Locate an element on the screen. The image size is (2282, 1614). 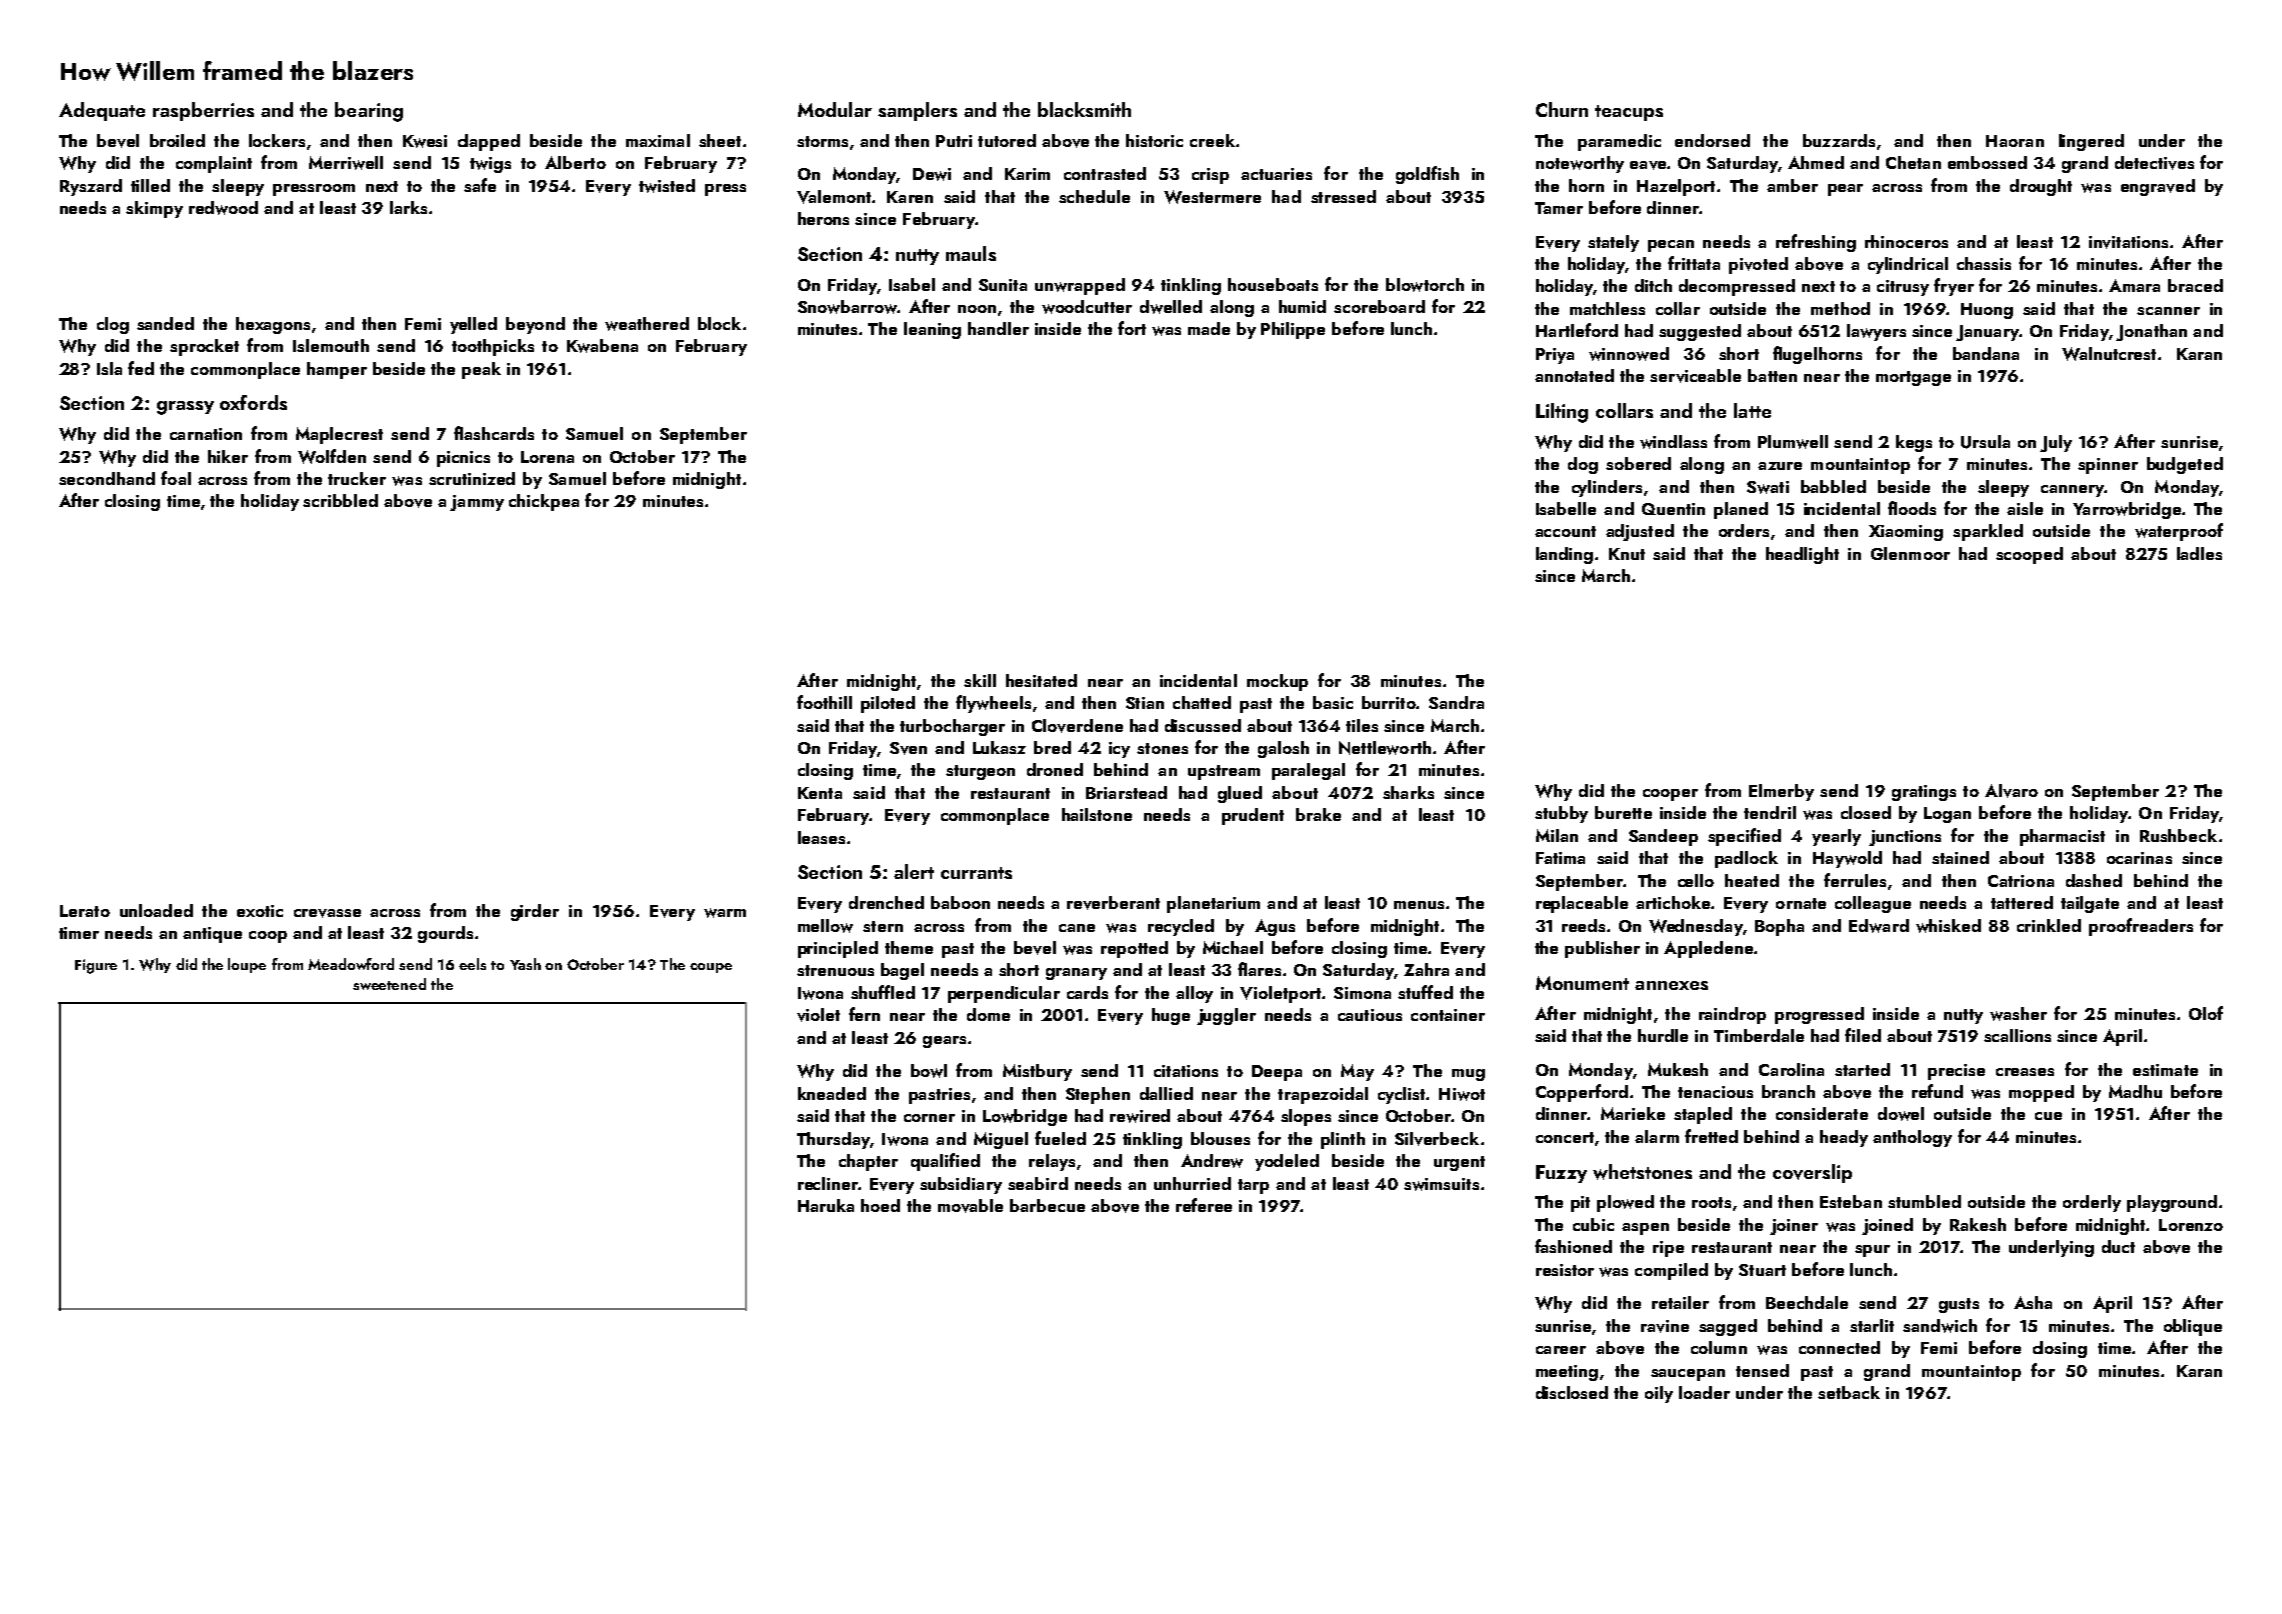
headlight is located at coordinates (1802, 555).
